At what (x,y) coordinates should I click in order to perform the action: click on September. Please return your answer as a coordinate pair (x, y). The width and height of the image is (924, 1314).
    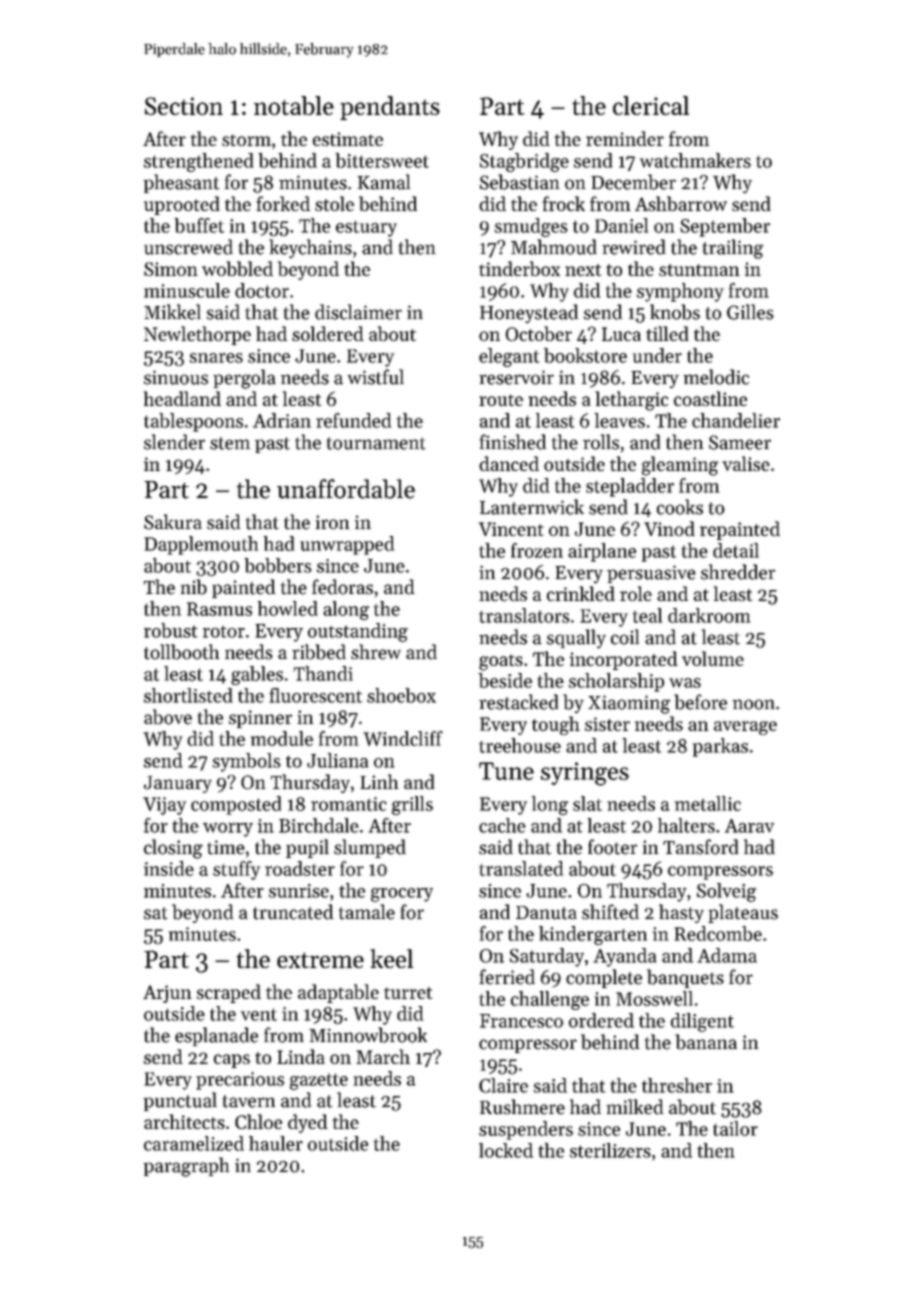
    Looking at the image, I should click on (725, 227).
